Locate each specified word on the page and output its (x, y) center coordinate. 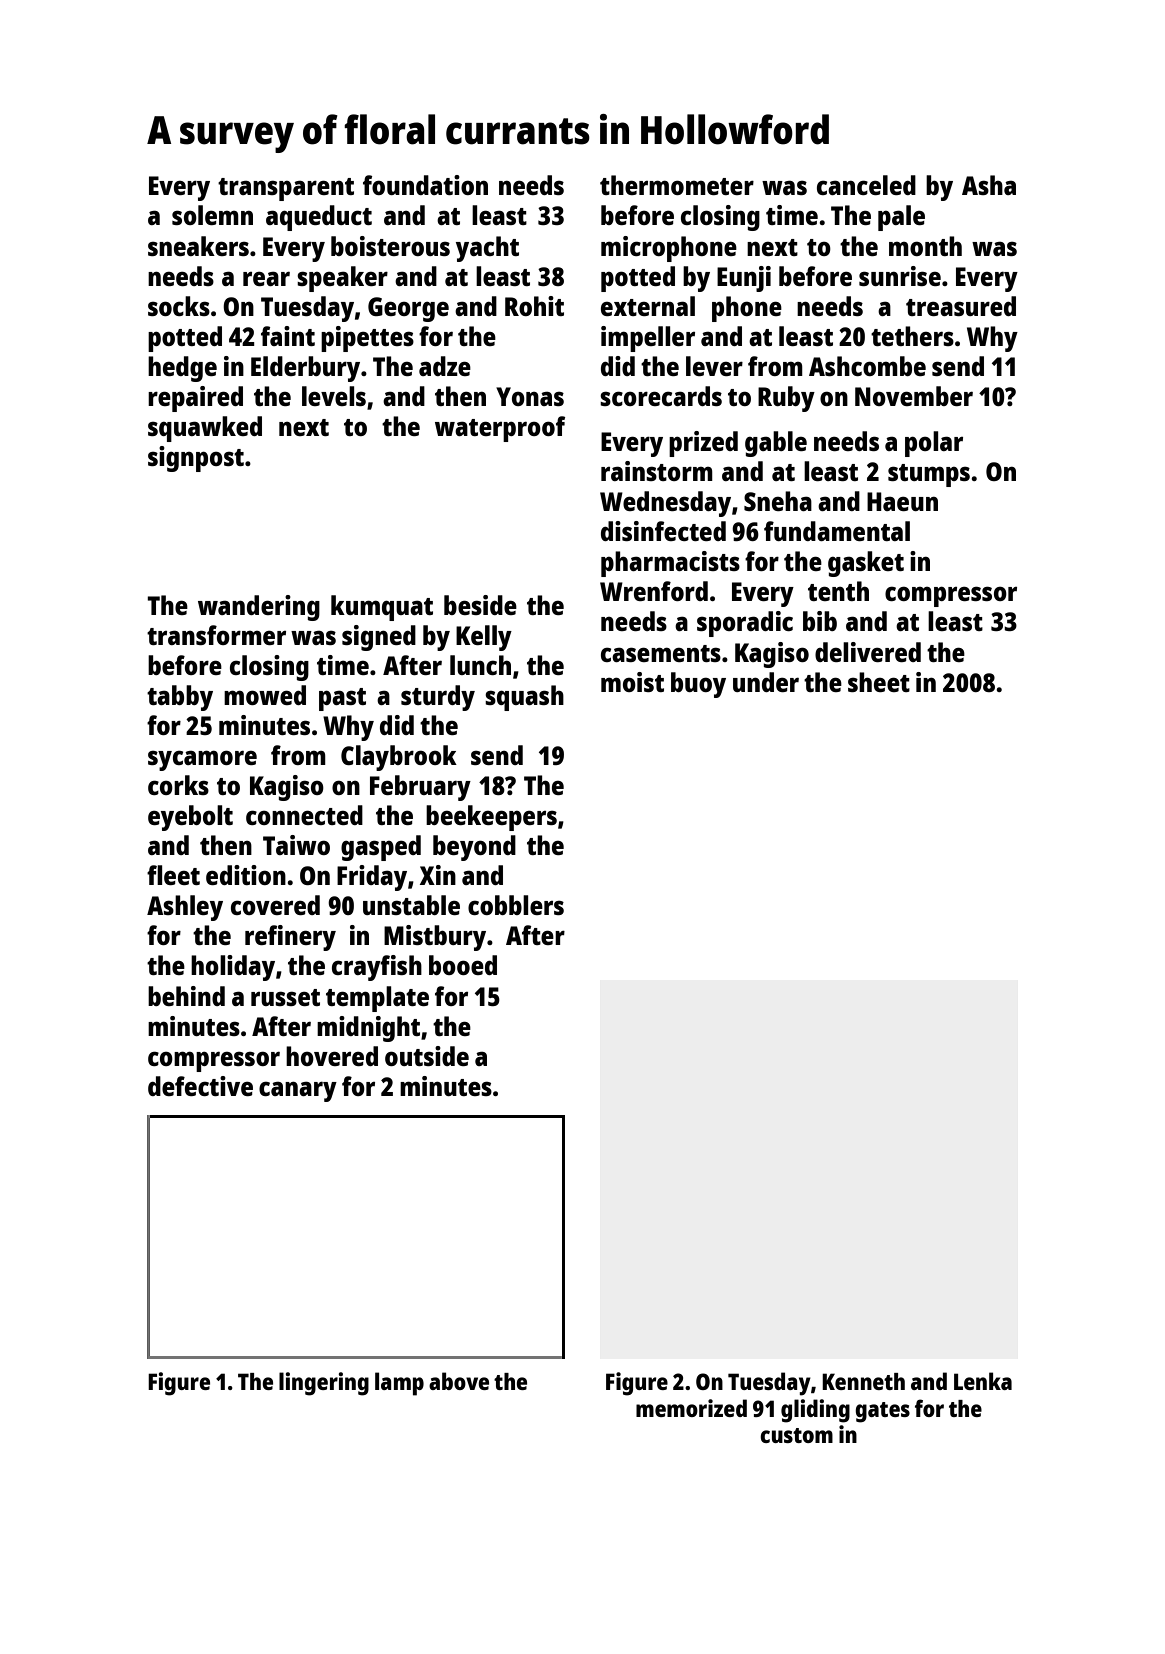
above (459, 1381)
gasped (381, 848)
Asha (989, 185)
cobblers (516, 905)
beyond (474, 848)
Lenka (983, 1381)
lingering (324, 1384)
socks (179, 306)
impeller (648, 339)
